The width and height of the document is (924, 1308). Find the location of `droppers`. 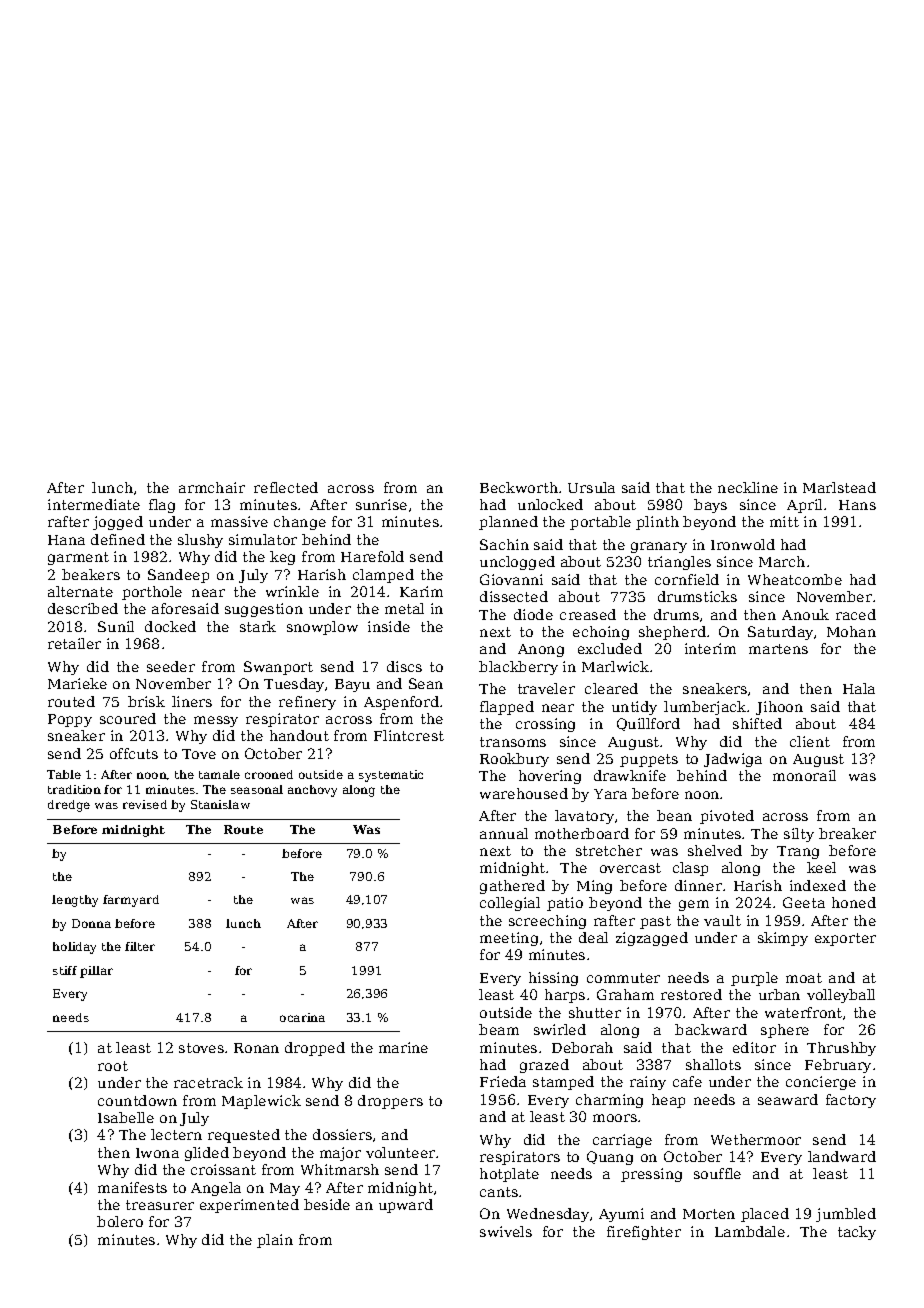

droppers is located at coordinates (390, 1102).
